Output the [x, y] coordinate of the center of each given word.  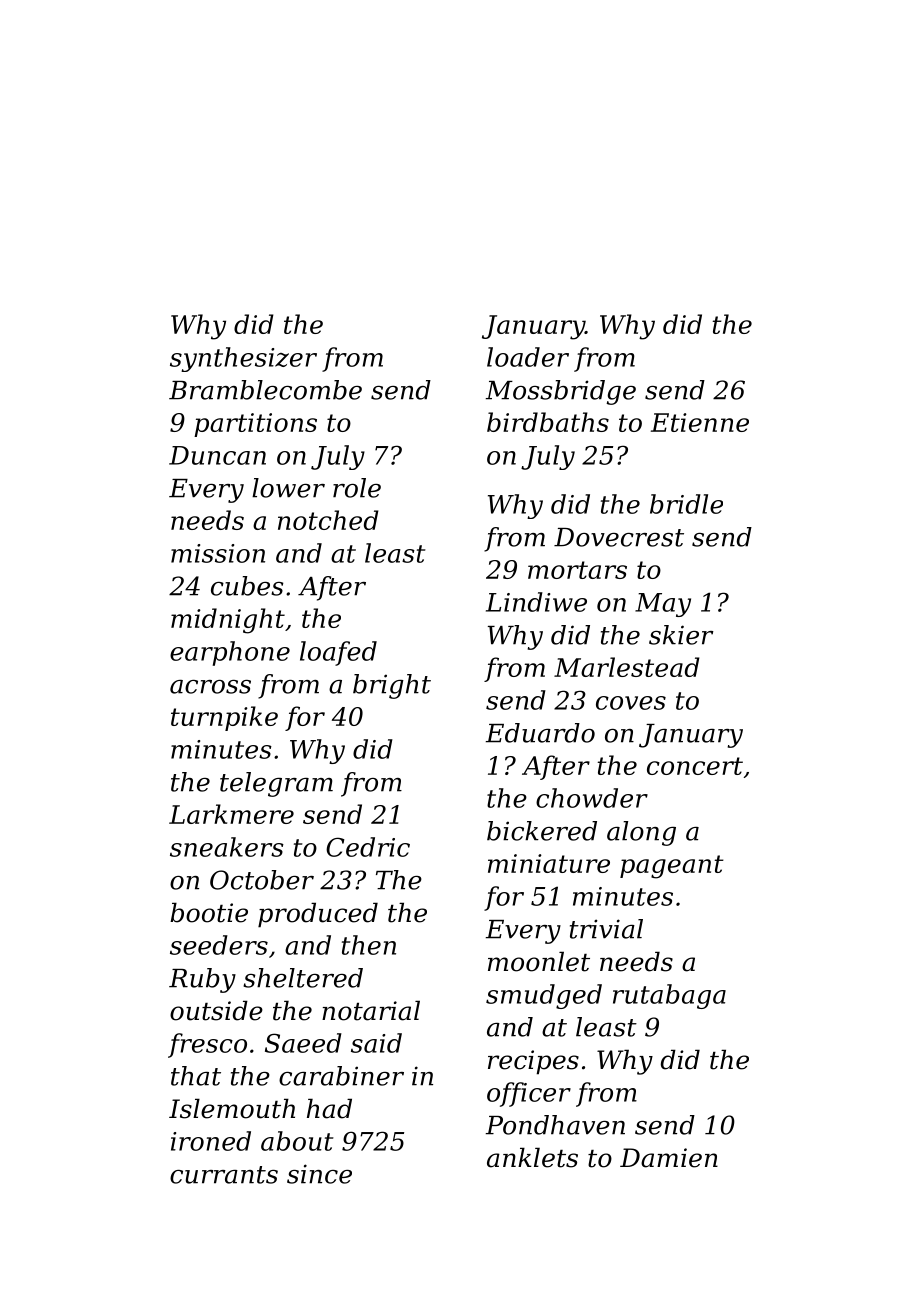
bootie [209, 912]
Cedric [368, 847]
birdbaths [548, 422]
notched [328, 520]
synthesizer [243, 359]
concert [695, 766]
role [357, 488]
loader [528, 357]
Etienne [700, 422]
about [297, 1141]
